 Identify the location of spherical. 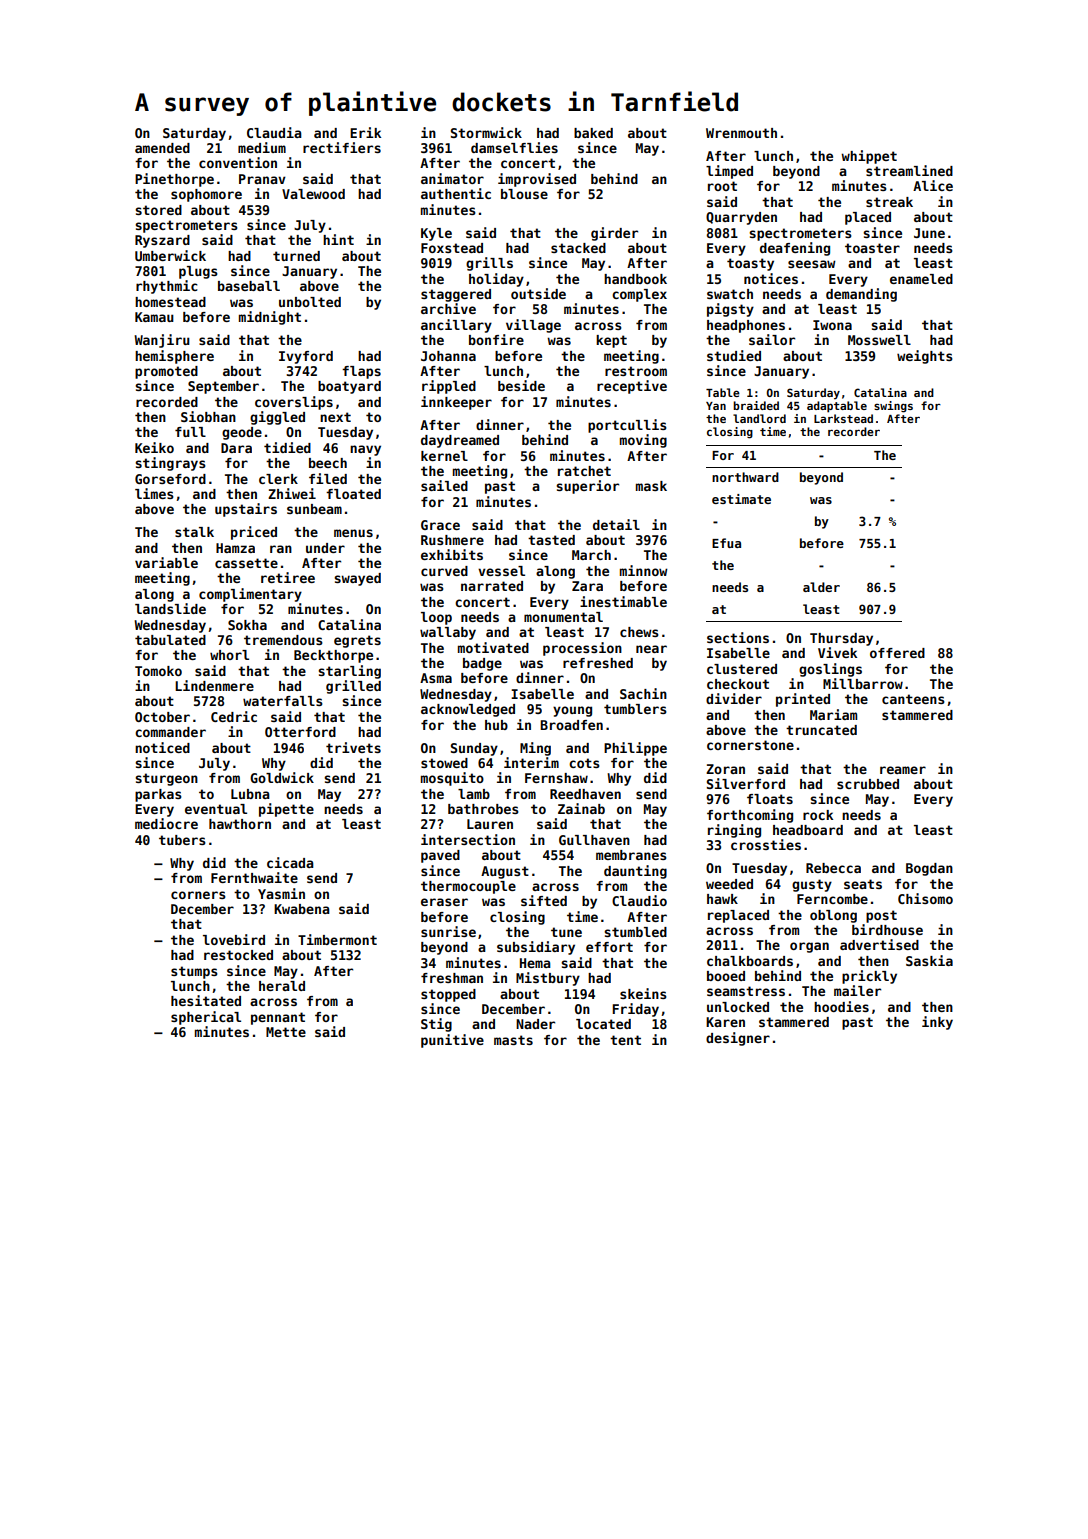
(206, 1018).
